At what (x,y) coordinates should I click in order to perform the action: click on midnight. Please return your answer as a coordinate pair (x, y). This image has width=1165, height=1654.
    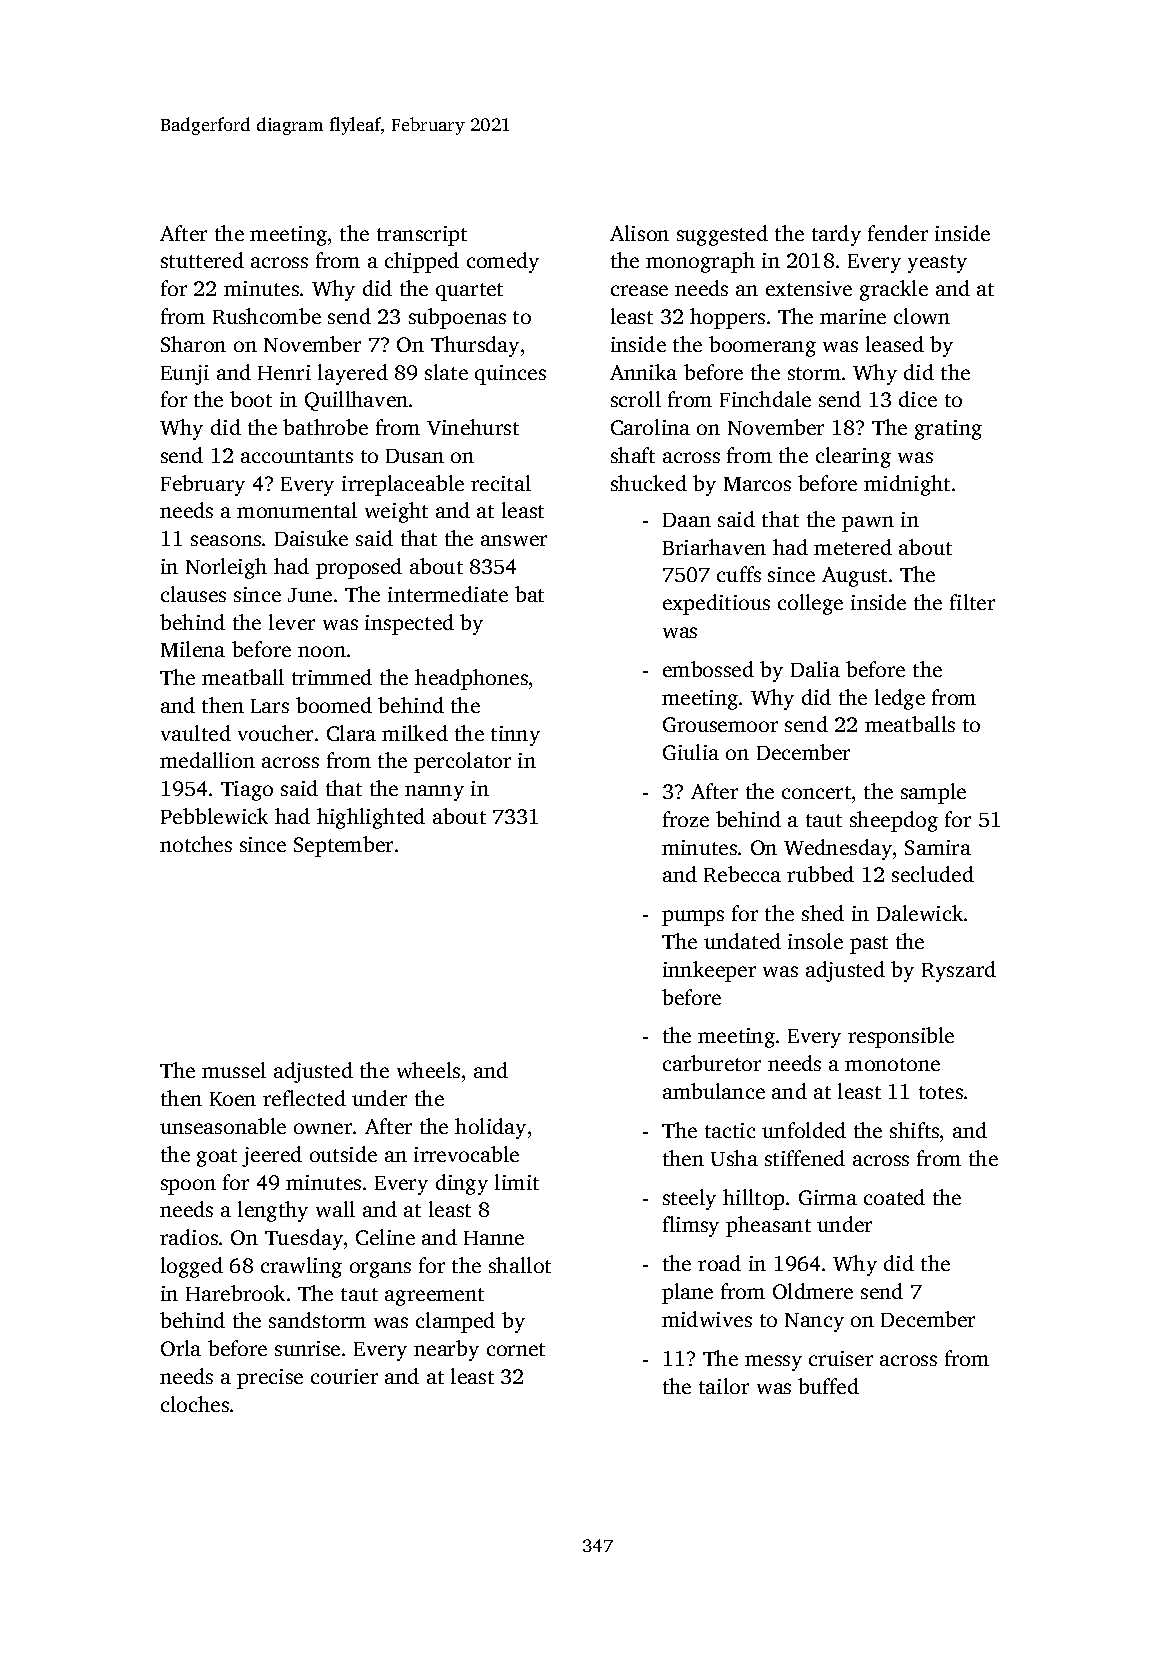
    Looking at the image, I should click on (907, 485).
